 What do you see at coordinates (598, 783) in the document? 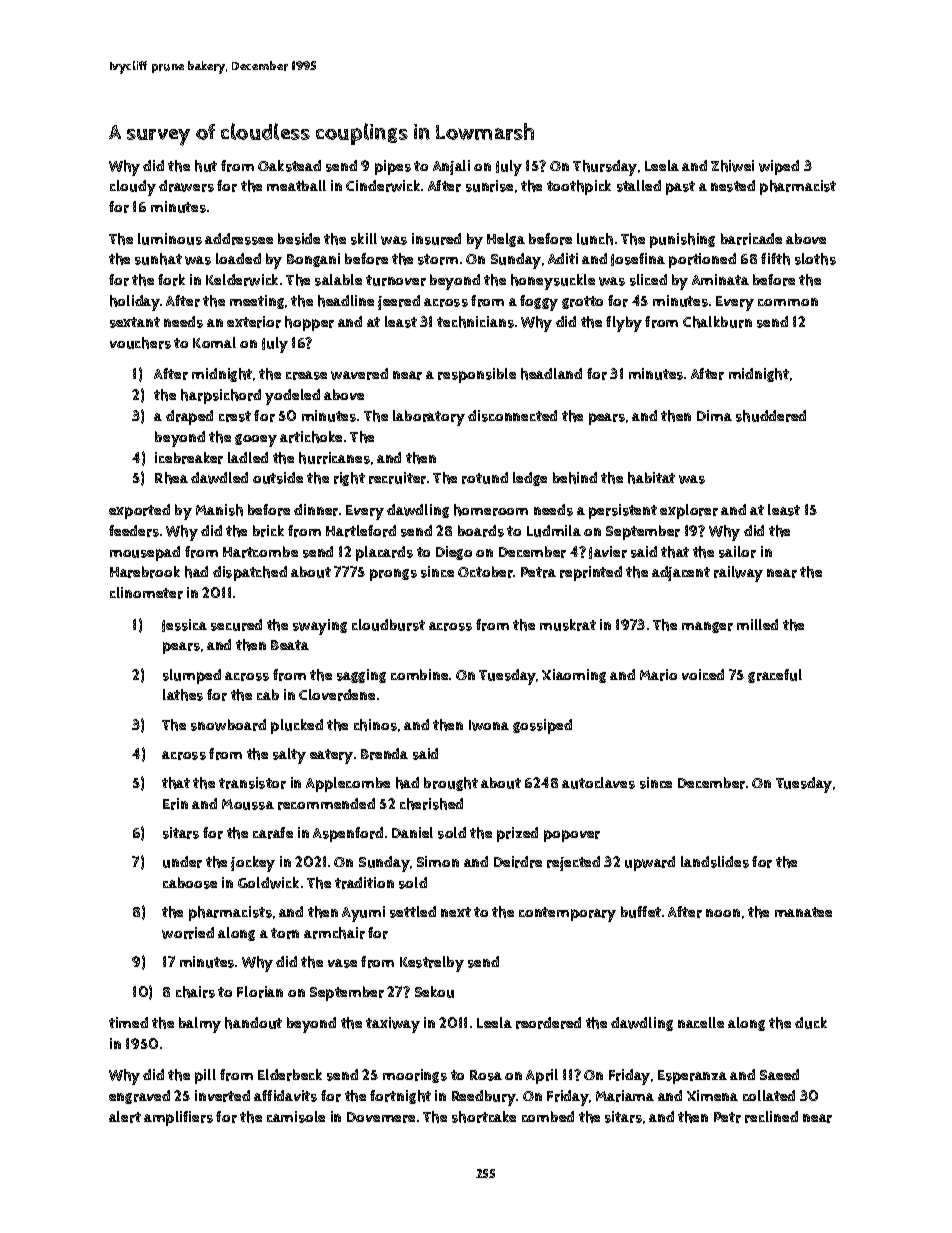
I see `autoclaves` at bounding box center [598, 783].
